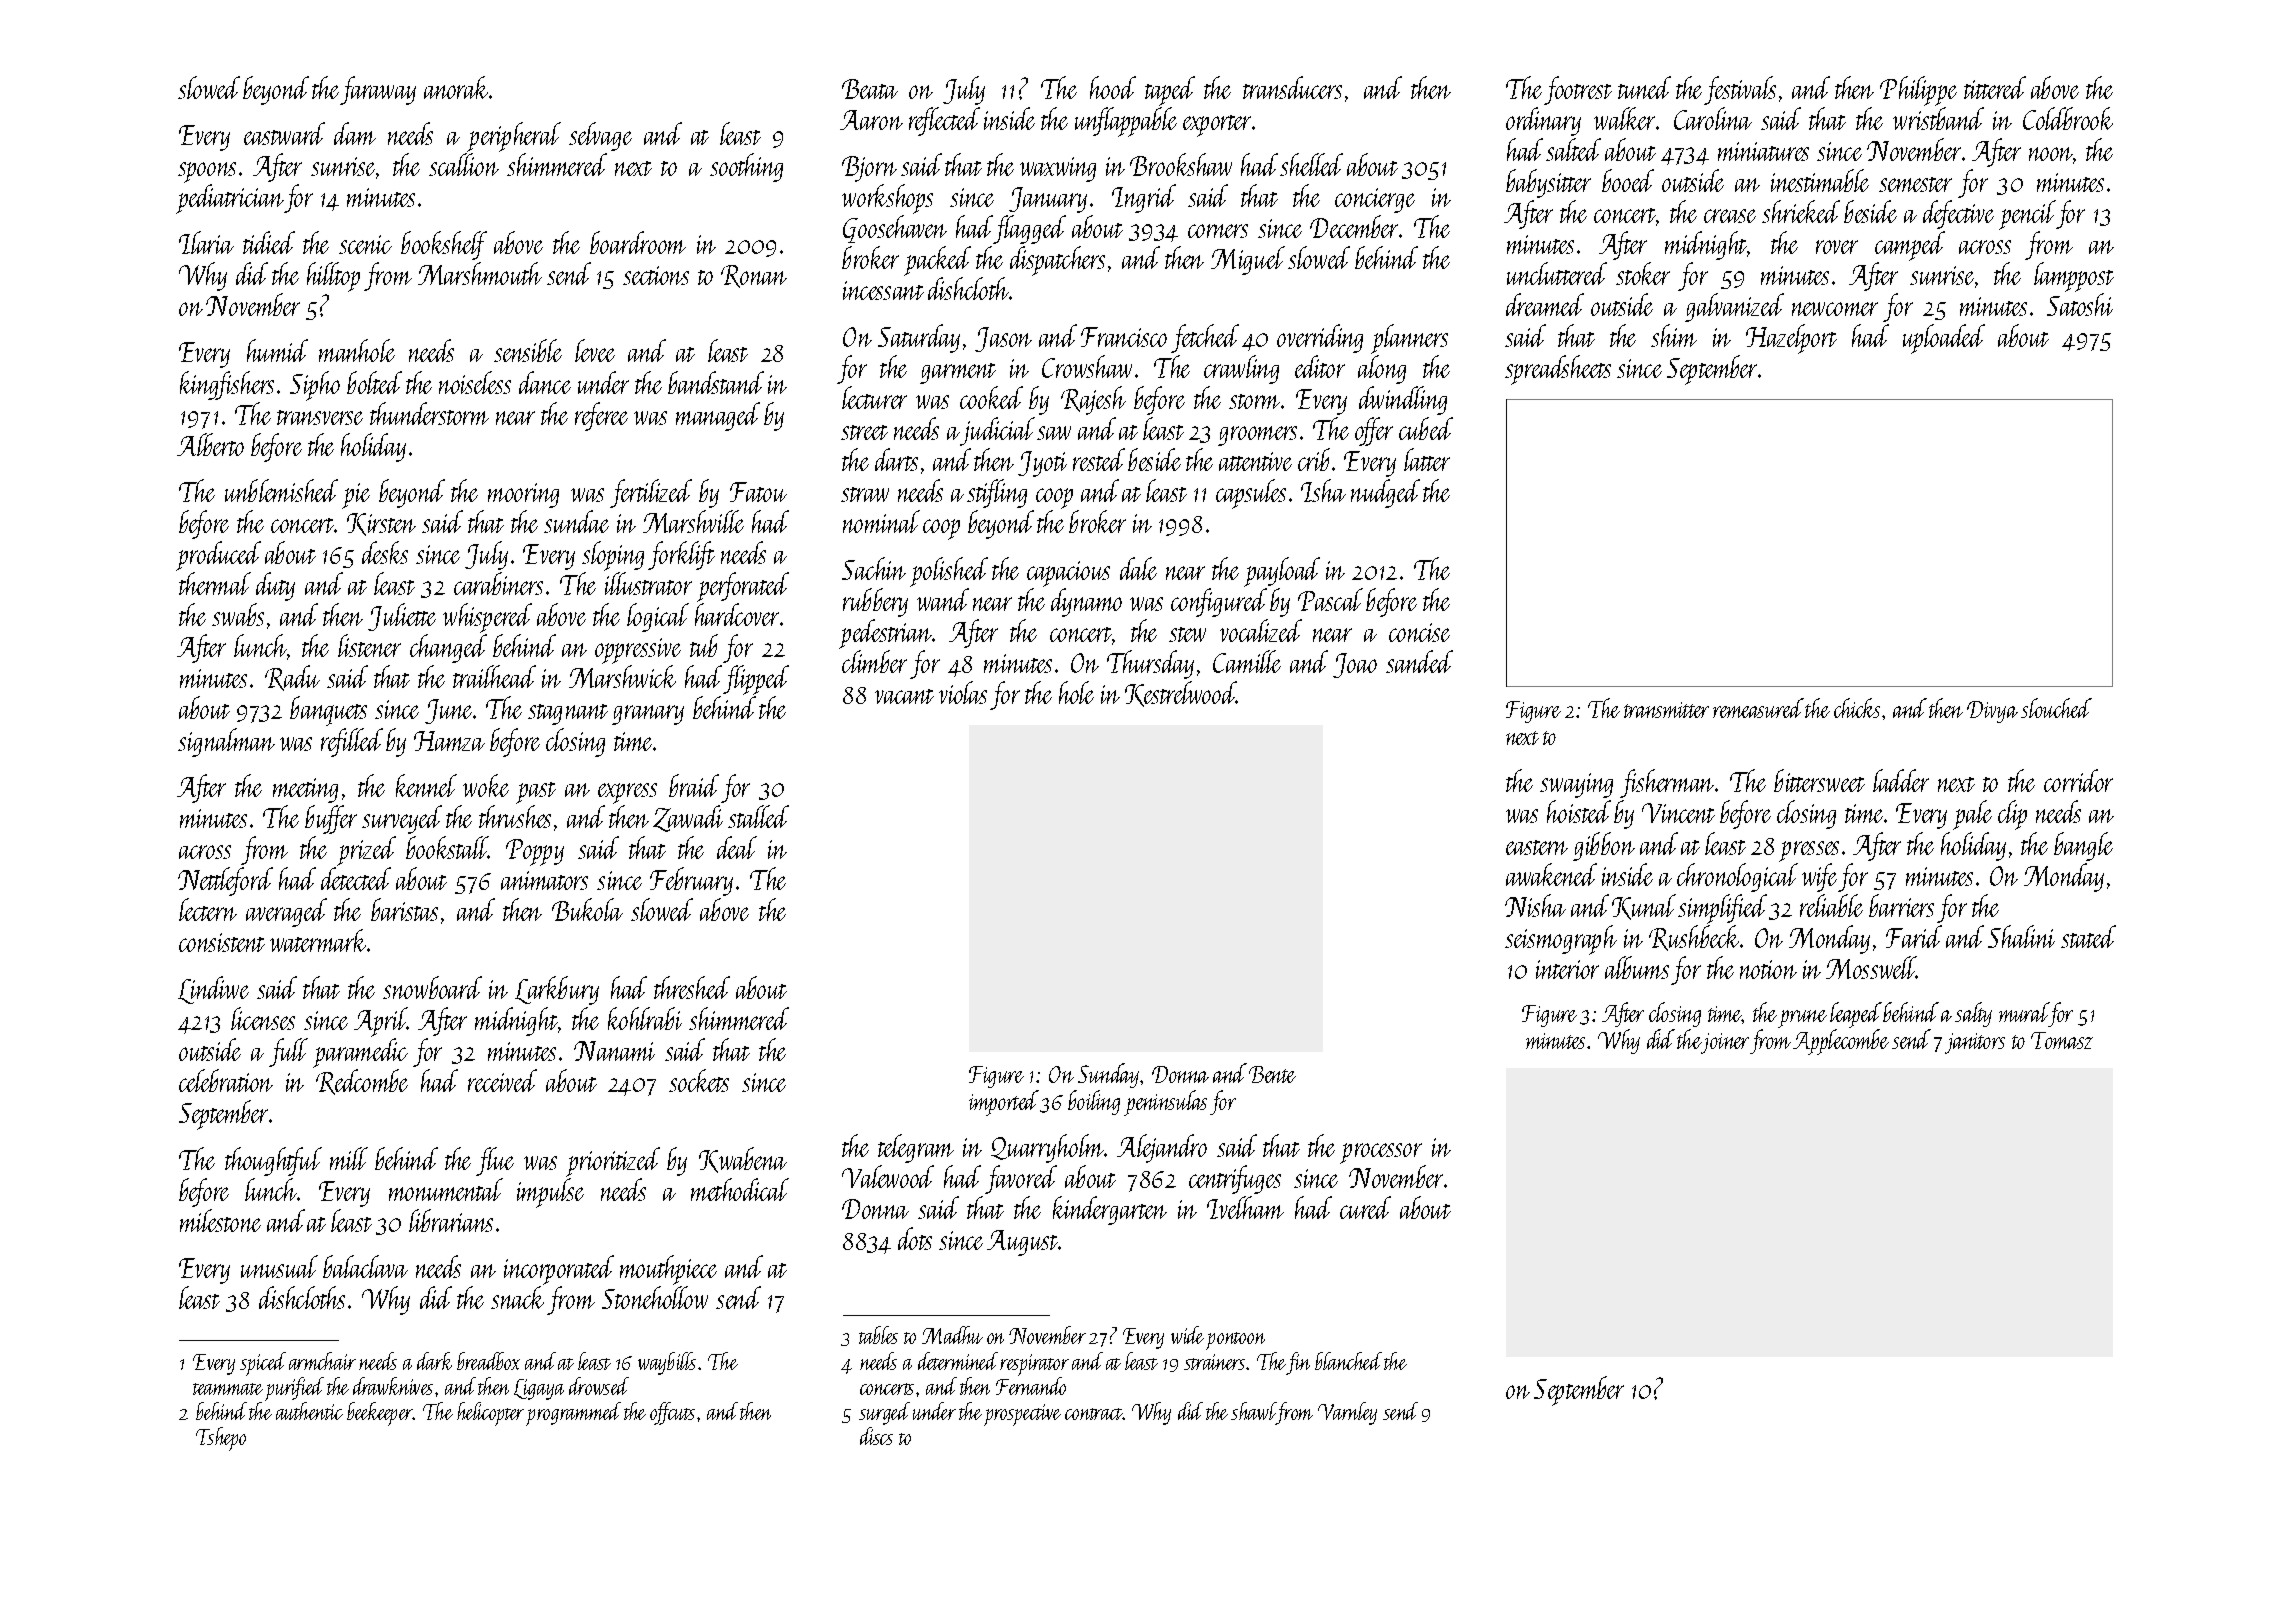 The image size is (2292, 1620). What do you see at coordinates (1381, 1153) in the screenshot?
I see `processor` at bounding box center [1381, 1153].
